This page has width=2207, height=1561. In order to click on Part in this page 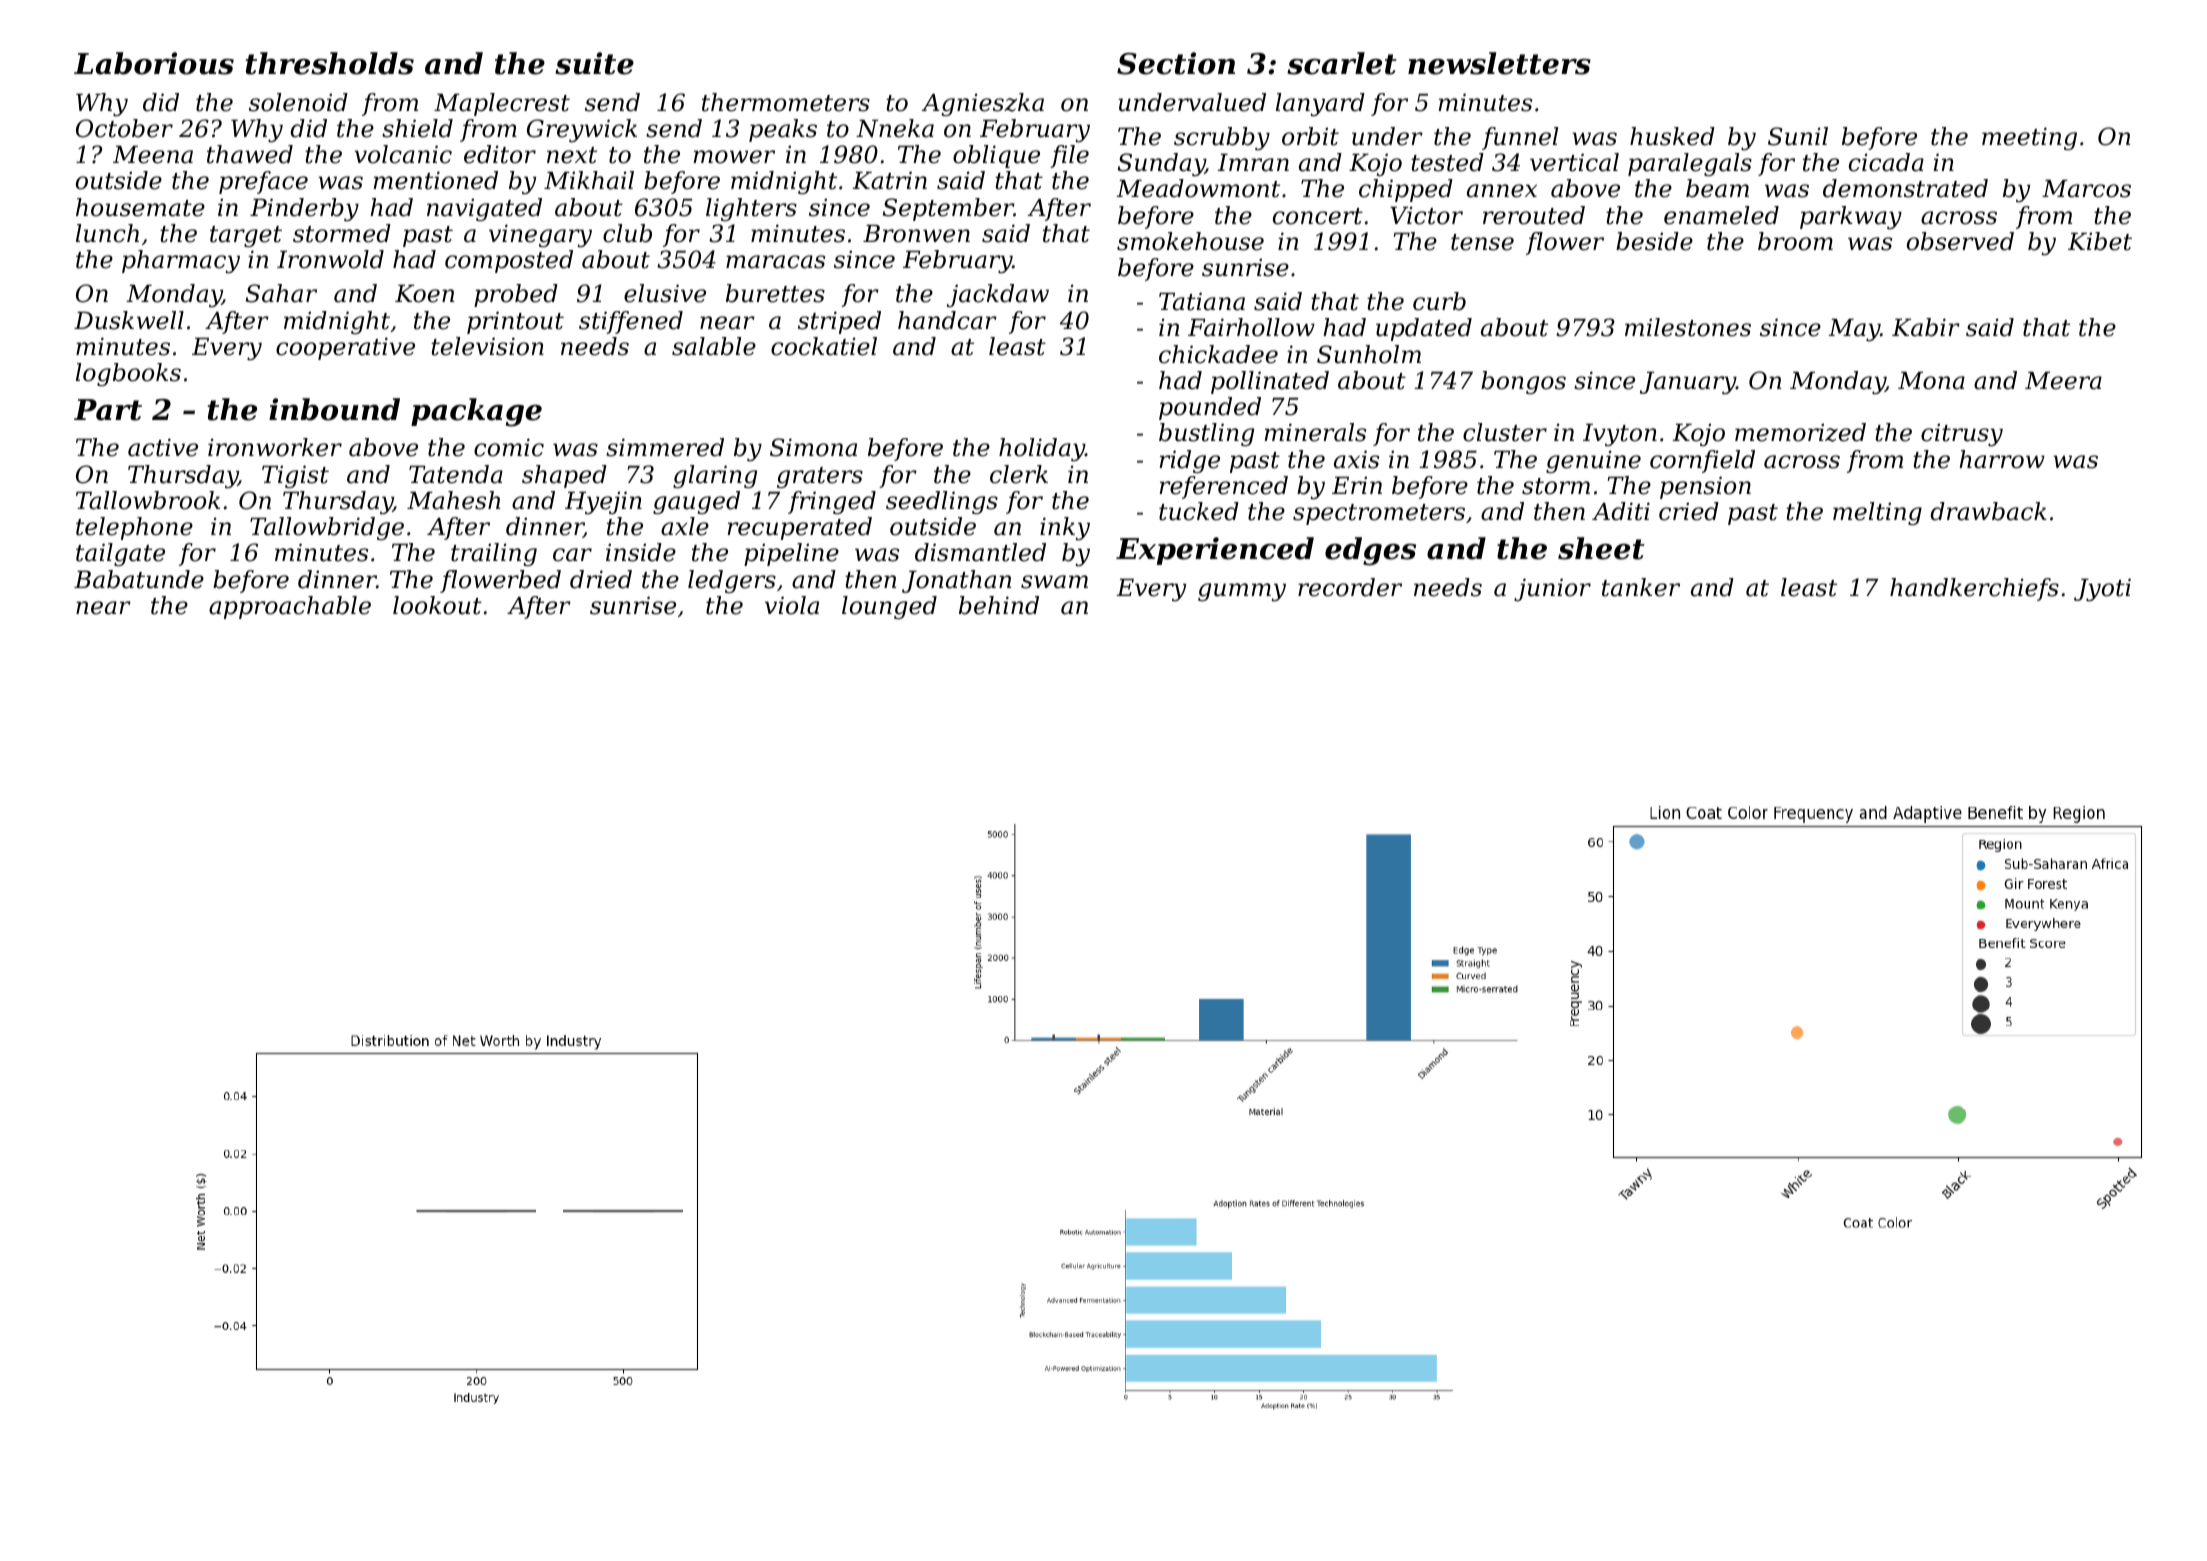, I will do `click(108, 410)`.
